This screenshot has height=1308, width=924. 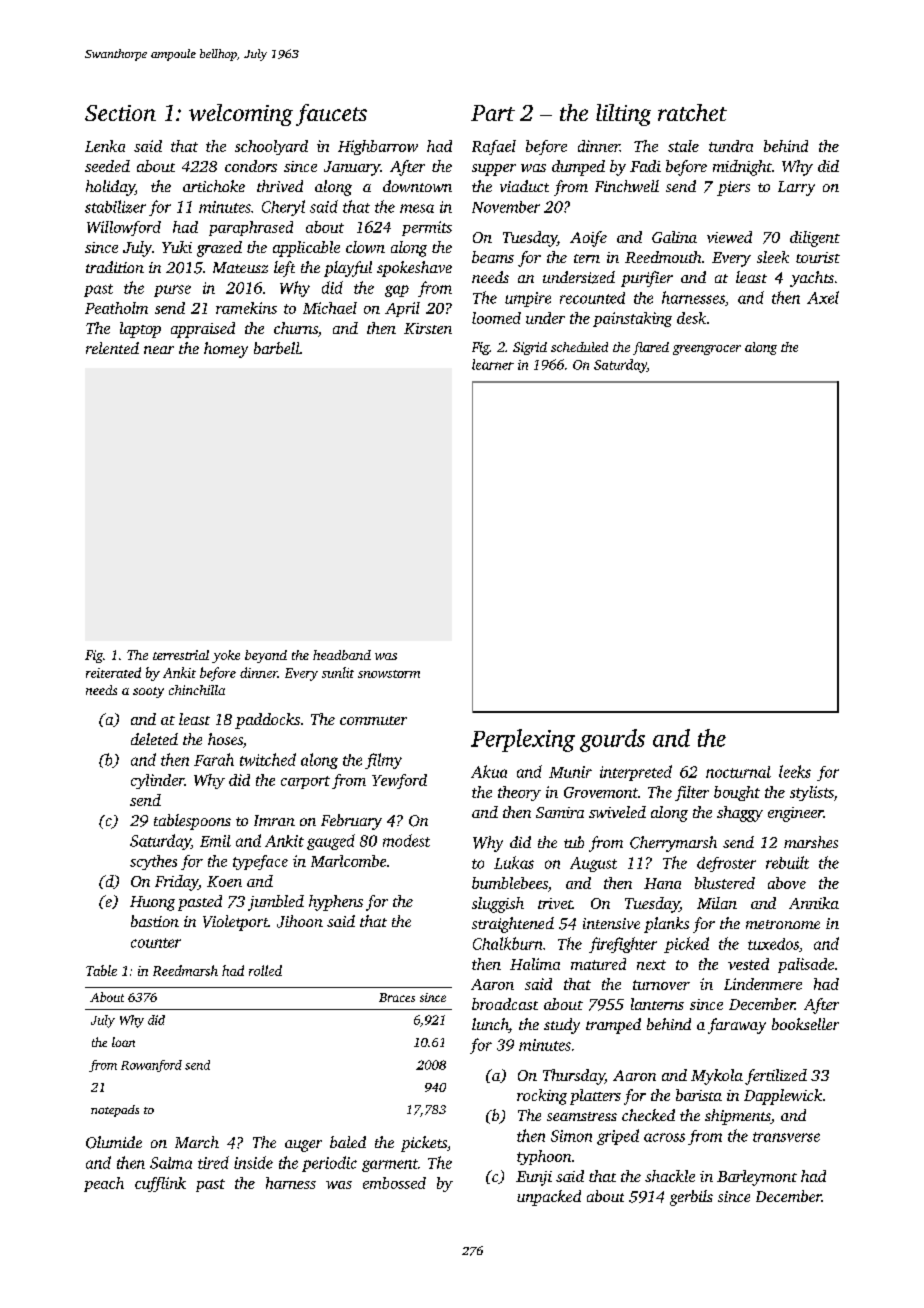 I want to click on sunlit, so click(x=338, y=672).
